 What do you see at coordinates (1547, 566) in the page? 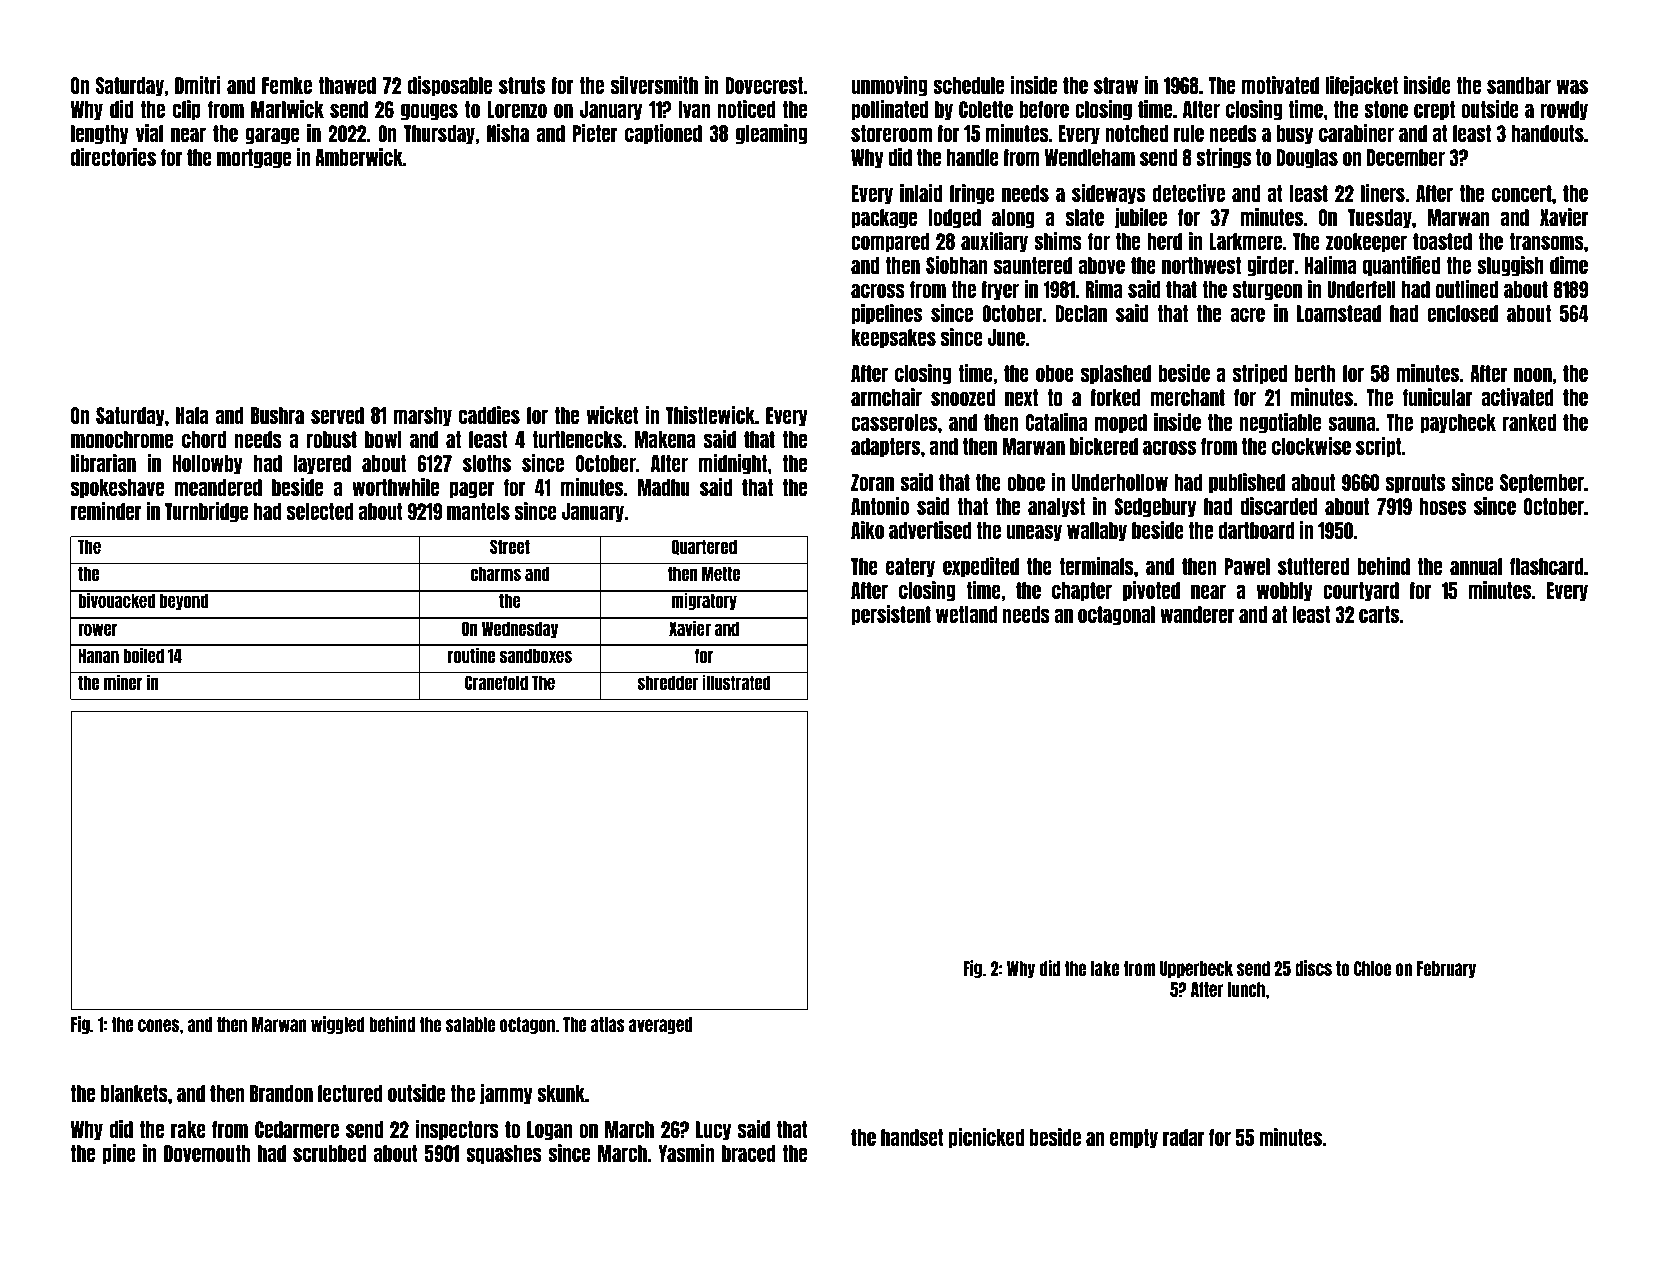
I see `flashcard` at bounding box center [1547, 566].
